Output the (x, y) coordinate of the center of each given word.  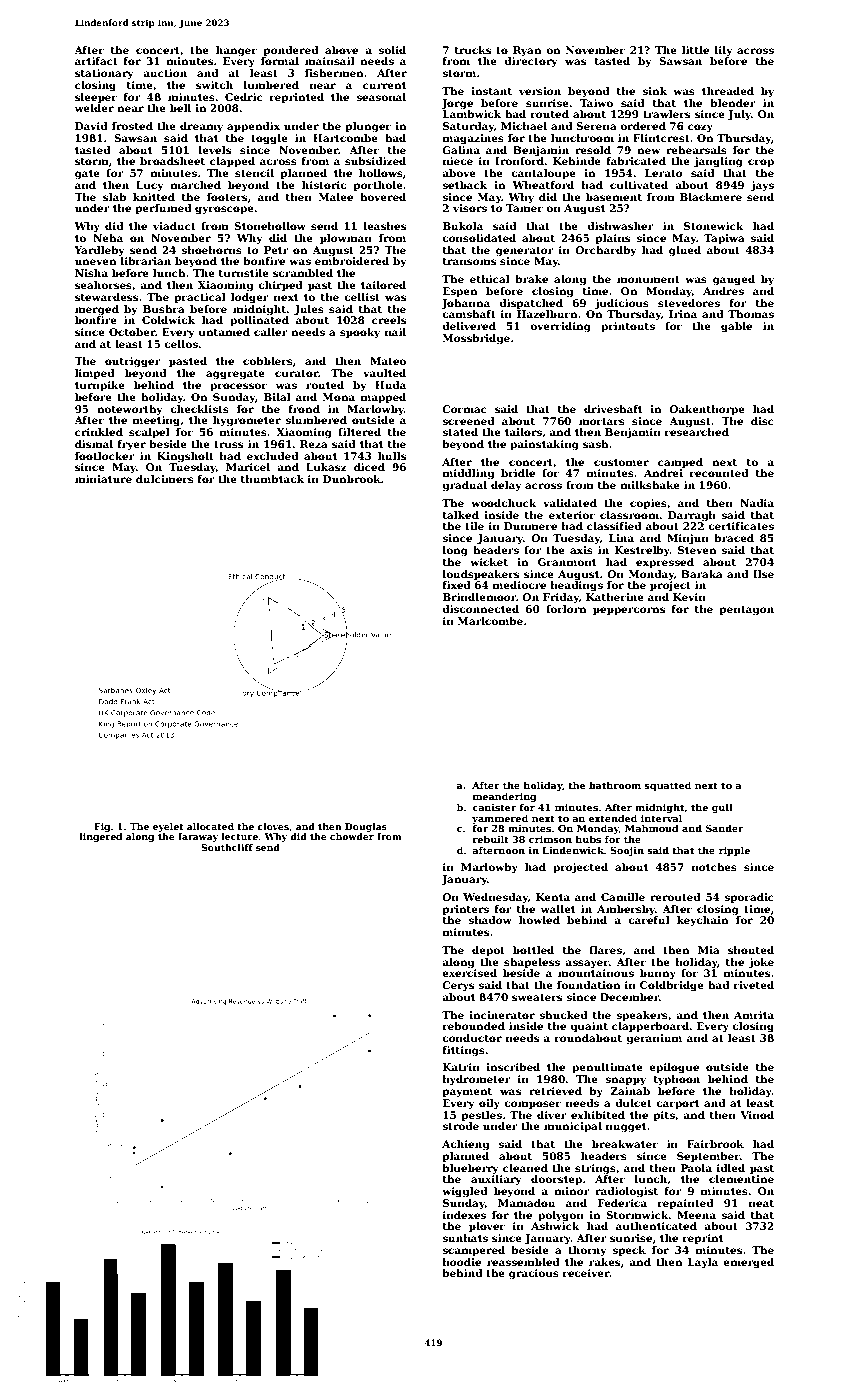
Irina (683, 314)
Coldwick (168, 320)
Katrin (461, 1067)
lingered (101, 837)
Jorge (457, 104)
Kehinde (577, 161)
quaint (589, 1027)
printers (465, 910)
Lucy (150, 186)
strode (460, 1126)
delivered (469, 326)
